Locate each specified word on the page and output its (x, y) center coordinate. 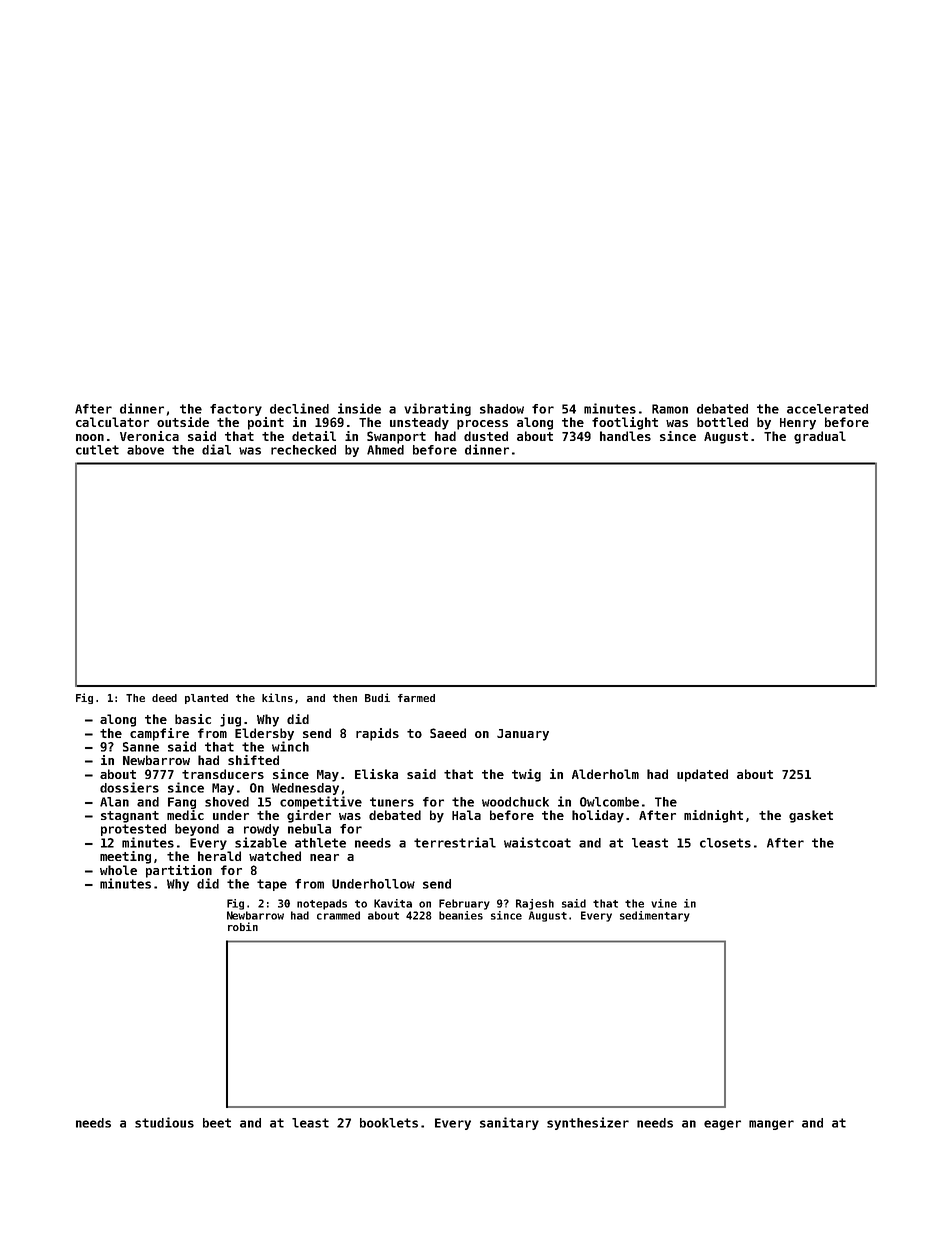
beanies (461, 915)
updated (702, 775)
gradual (820, 437)
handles (625, 436)
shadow (502, 409)
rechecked (303, 450)
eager (722, 1125)
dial (216, 449)
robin (243, 926)
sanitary (509, 1123)
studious (164, 1122)
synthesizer (588, 1123)
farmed (416, 698)
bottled (722, 422)
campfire (159, 734)
